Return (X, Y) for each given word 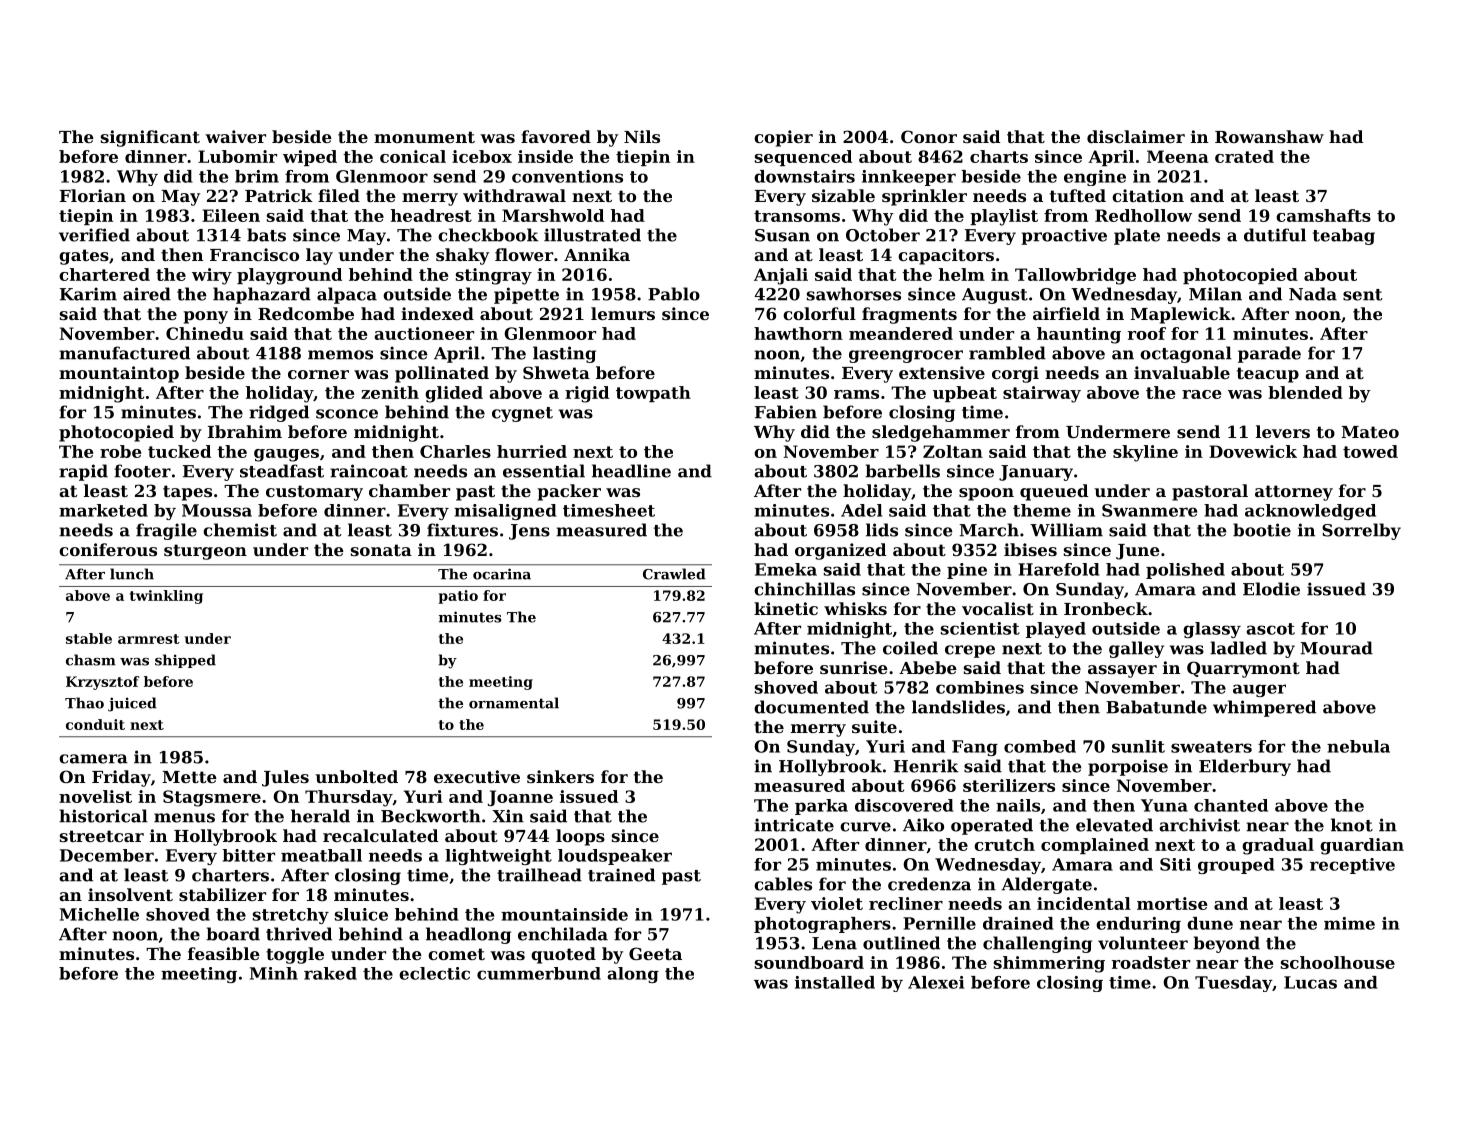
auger (1259, 690)
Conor (929, 136)
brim (257, 176)
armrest (149, 639)
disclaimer (1136, 136)
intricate (794, 825)
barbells (902, 471)
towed (1370, 451)
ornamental (514, 703)
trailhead (539, 875)
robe (121, 451)
